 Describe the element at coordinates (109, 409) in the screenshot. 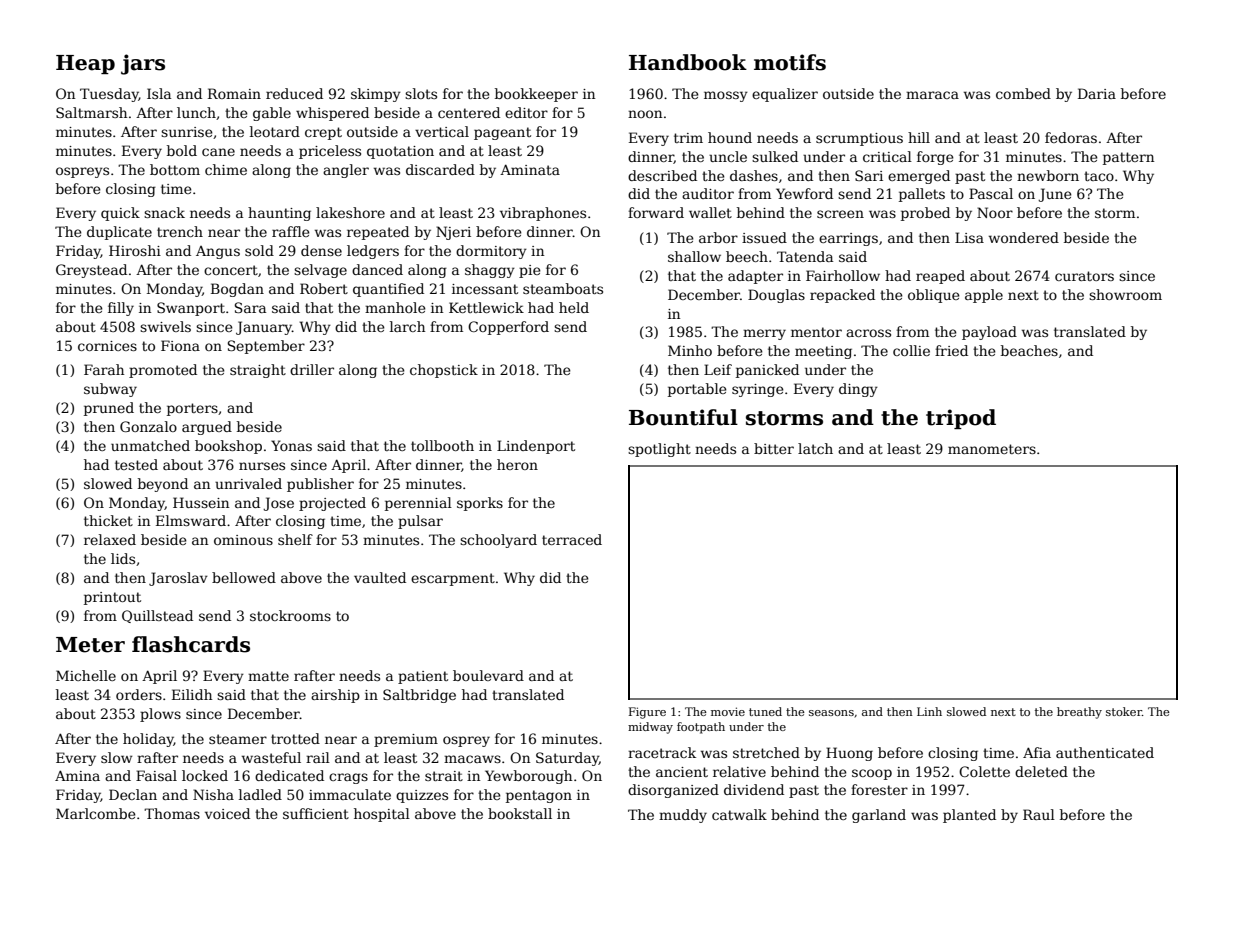

I see `pruned` at that location.
